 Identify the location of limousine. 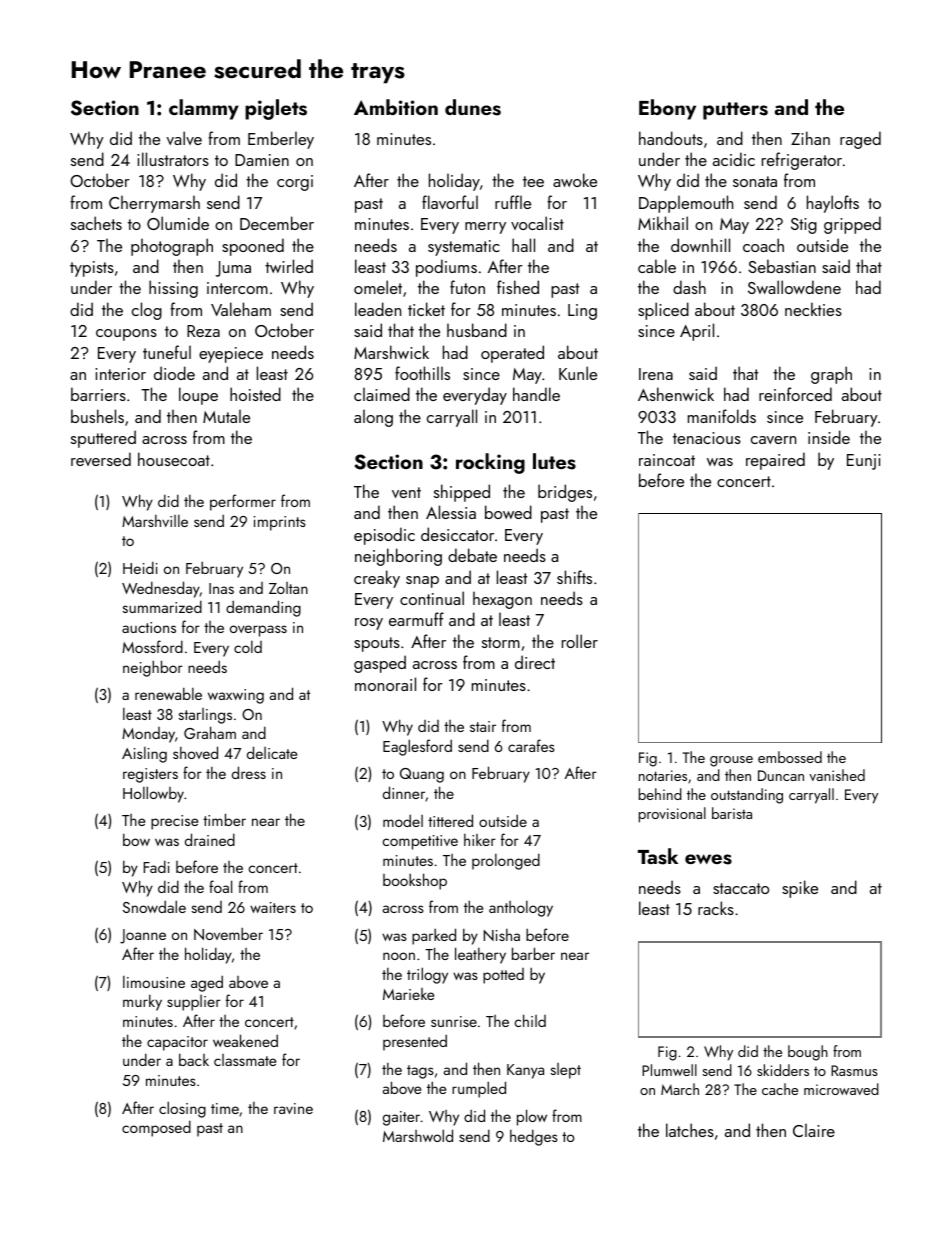
(154, 982).
